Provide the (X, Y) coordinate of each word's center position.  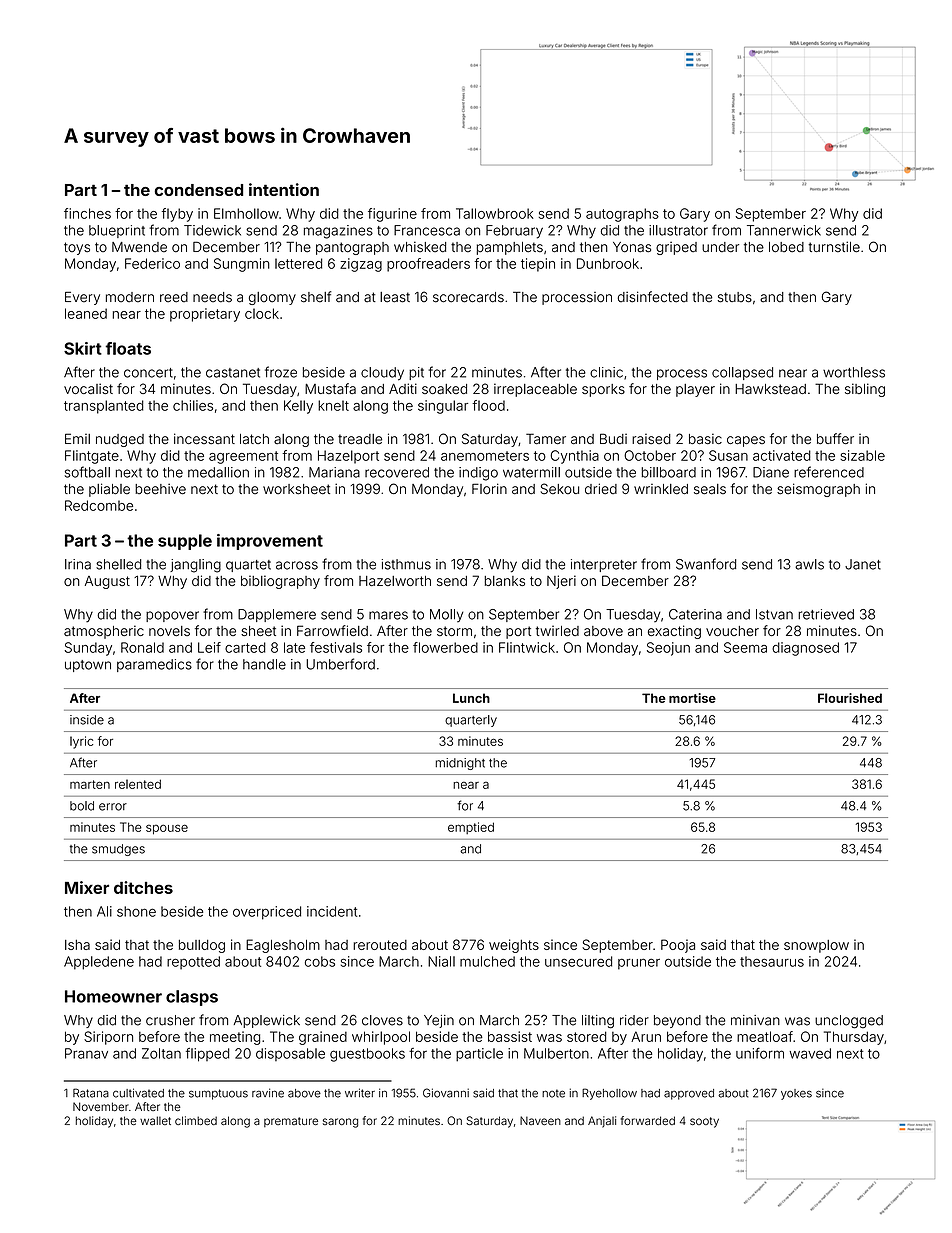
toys (77, 248)
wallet (155, 1120)
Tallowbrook (494, 213)
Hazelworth (395, 581)
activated (782, 455)
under (720, 247)
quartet (248, 566)
